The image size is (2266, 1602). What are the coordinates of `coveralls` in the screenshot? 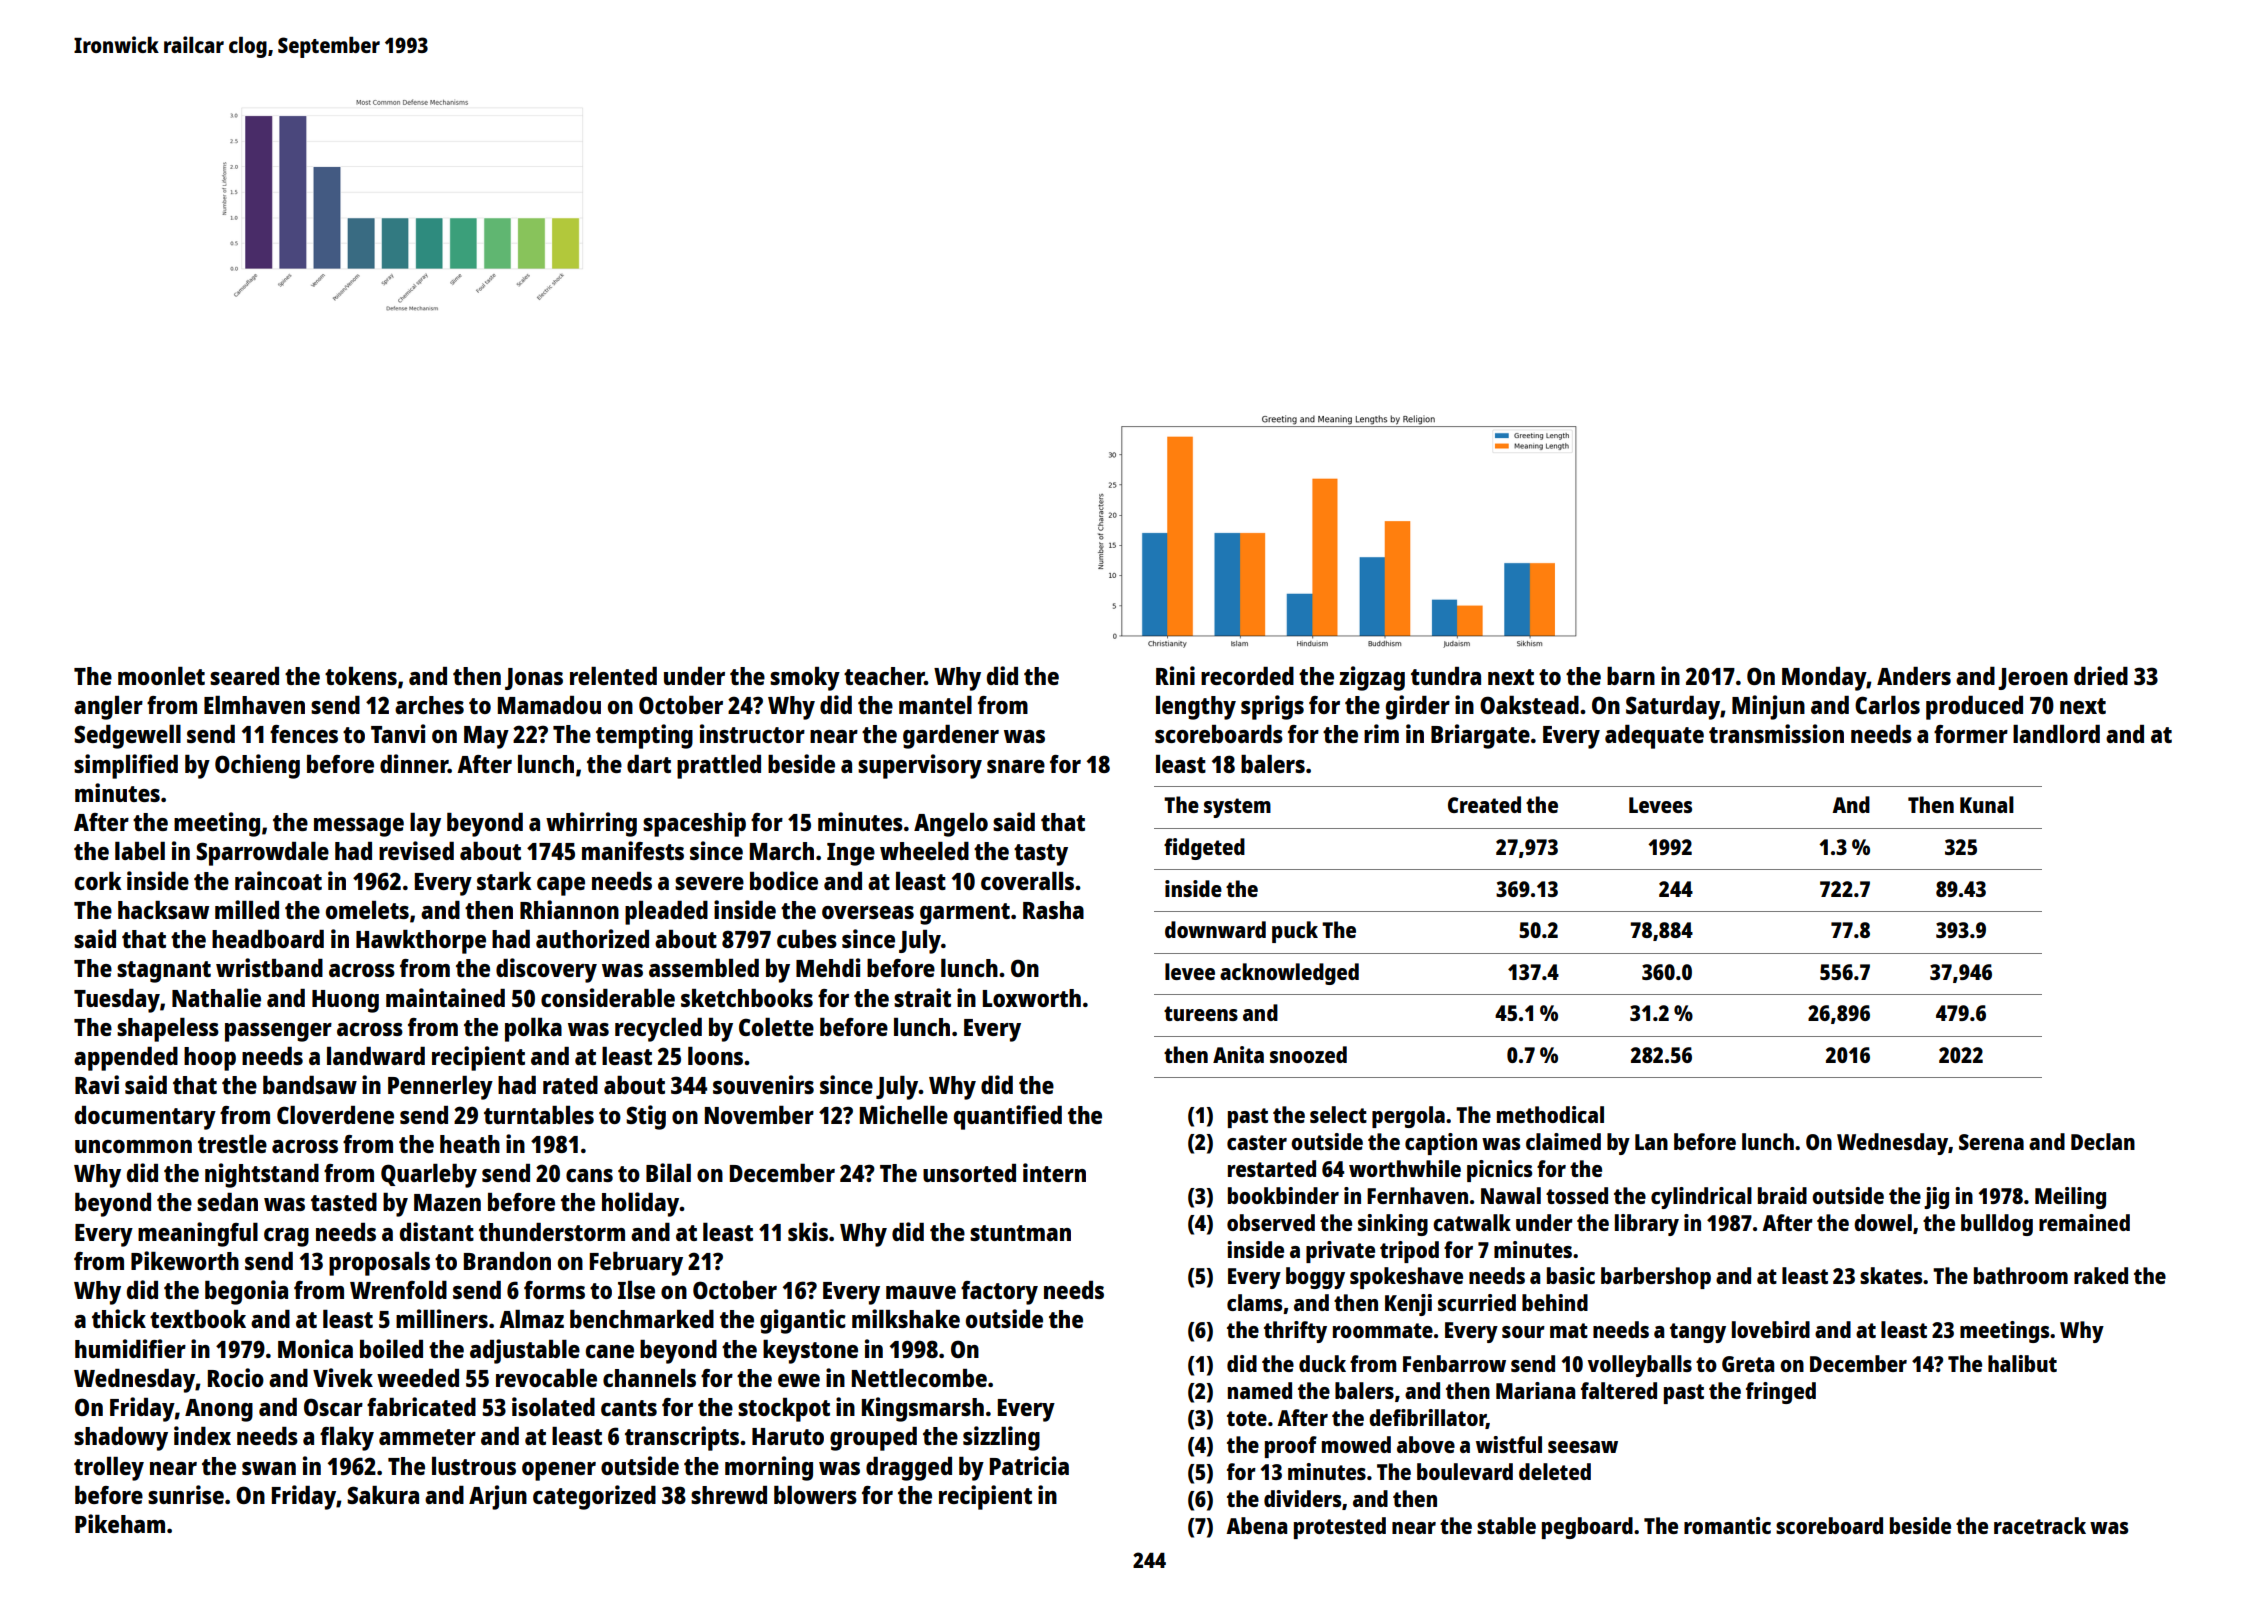 It's located at (1027, 881).
